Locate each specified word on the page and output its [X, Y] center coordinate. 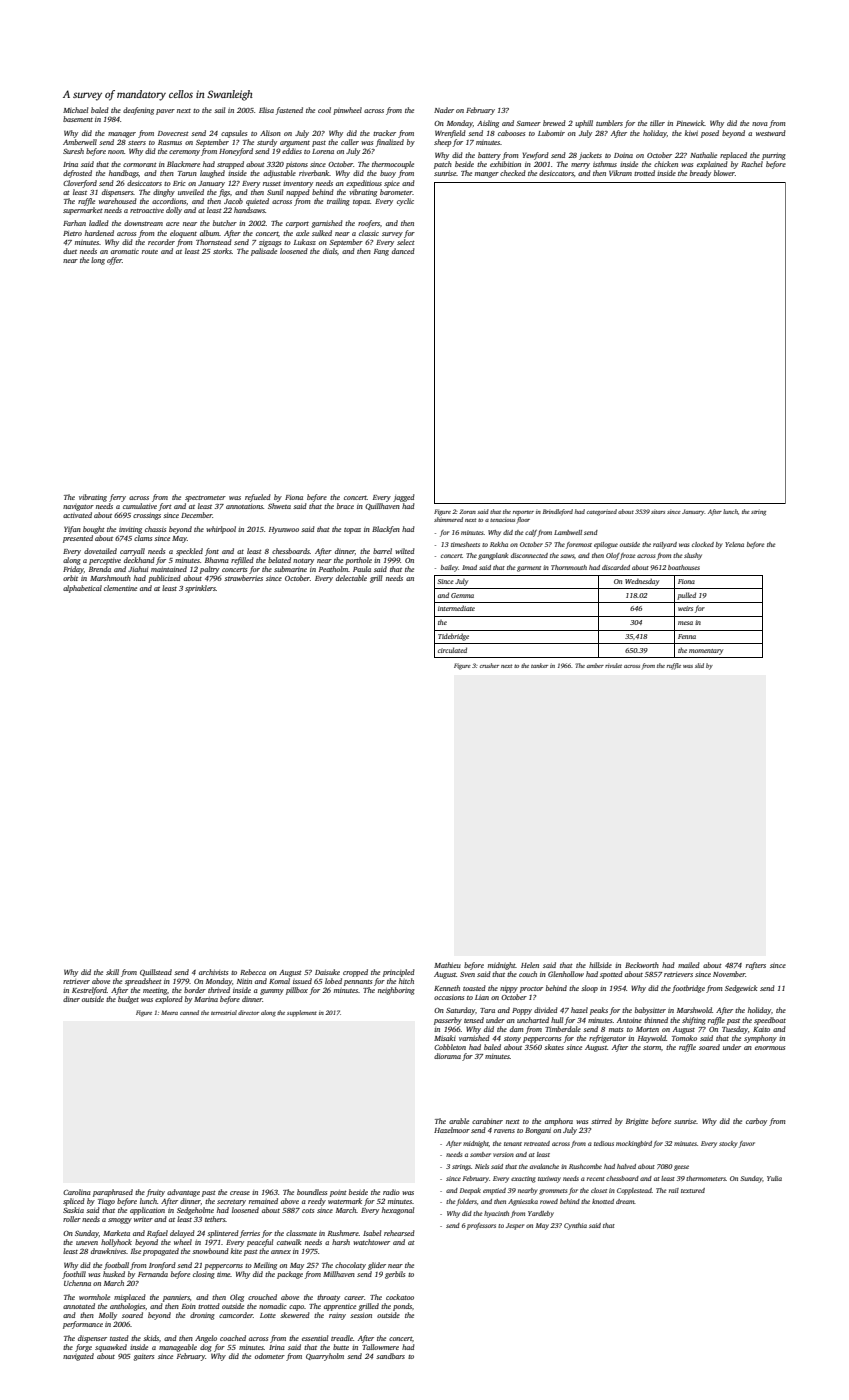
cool [324, 110]
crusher [489, 665]
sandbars [390, 1356]
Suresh [73, 151]
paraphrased [113, 1193]
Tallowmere [380, 1347]
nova [760, 124]
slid [699, 665]
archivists [213, 972]
